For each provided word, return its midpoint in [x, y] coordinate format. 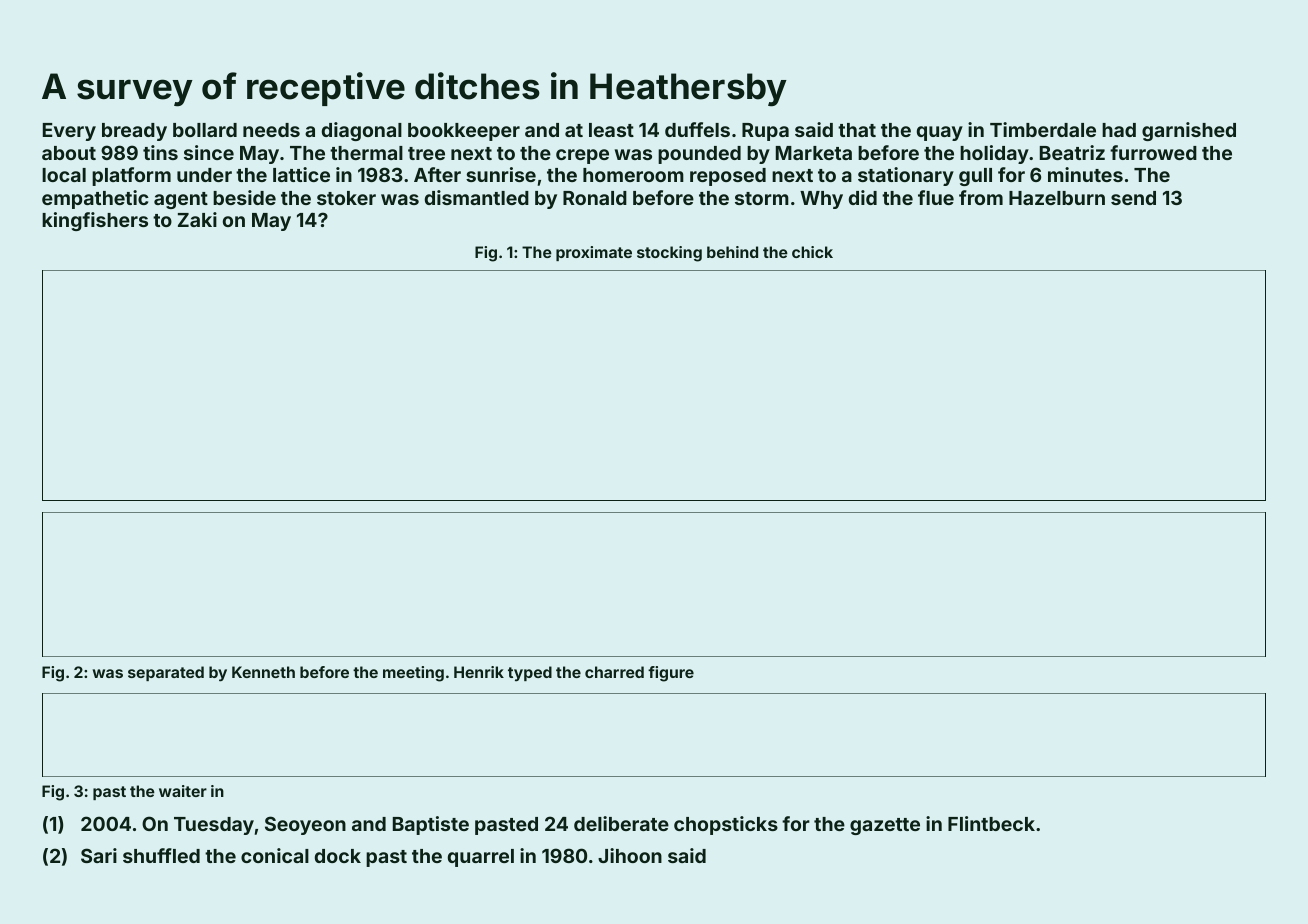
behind [732, 252]
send [1133, 198]
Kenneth [263, 672]
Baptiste [431, 825]
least [611, 130]
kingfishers [95, 221]
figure [671, 674]
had [1119, 130]
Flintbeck [991, 823]
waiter [183, 791]
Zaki [197, 219]
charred [614, 672]
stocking [669, 254]
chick [812, 252]
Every [69, 132]
